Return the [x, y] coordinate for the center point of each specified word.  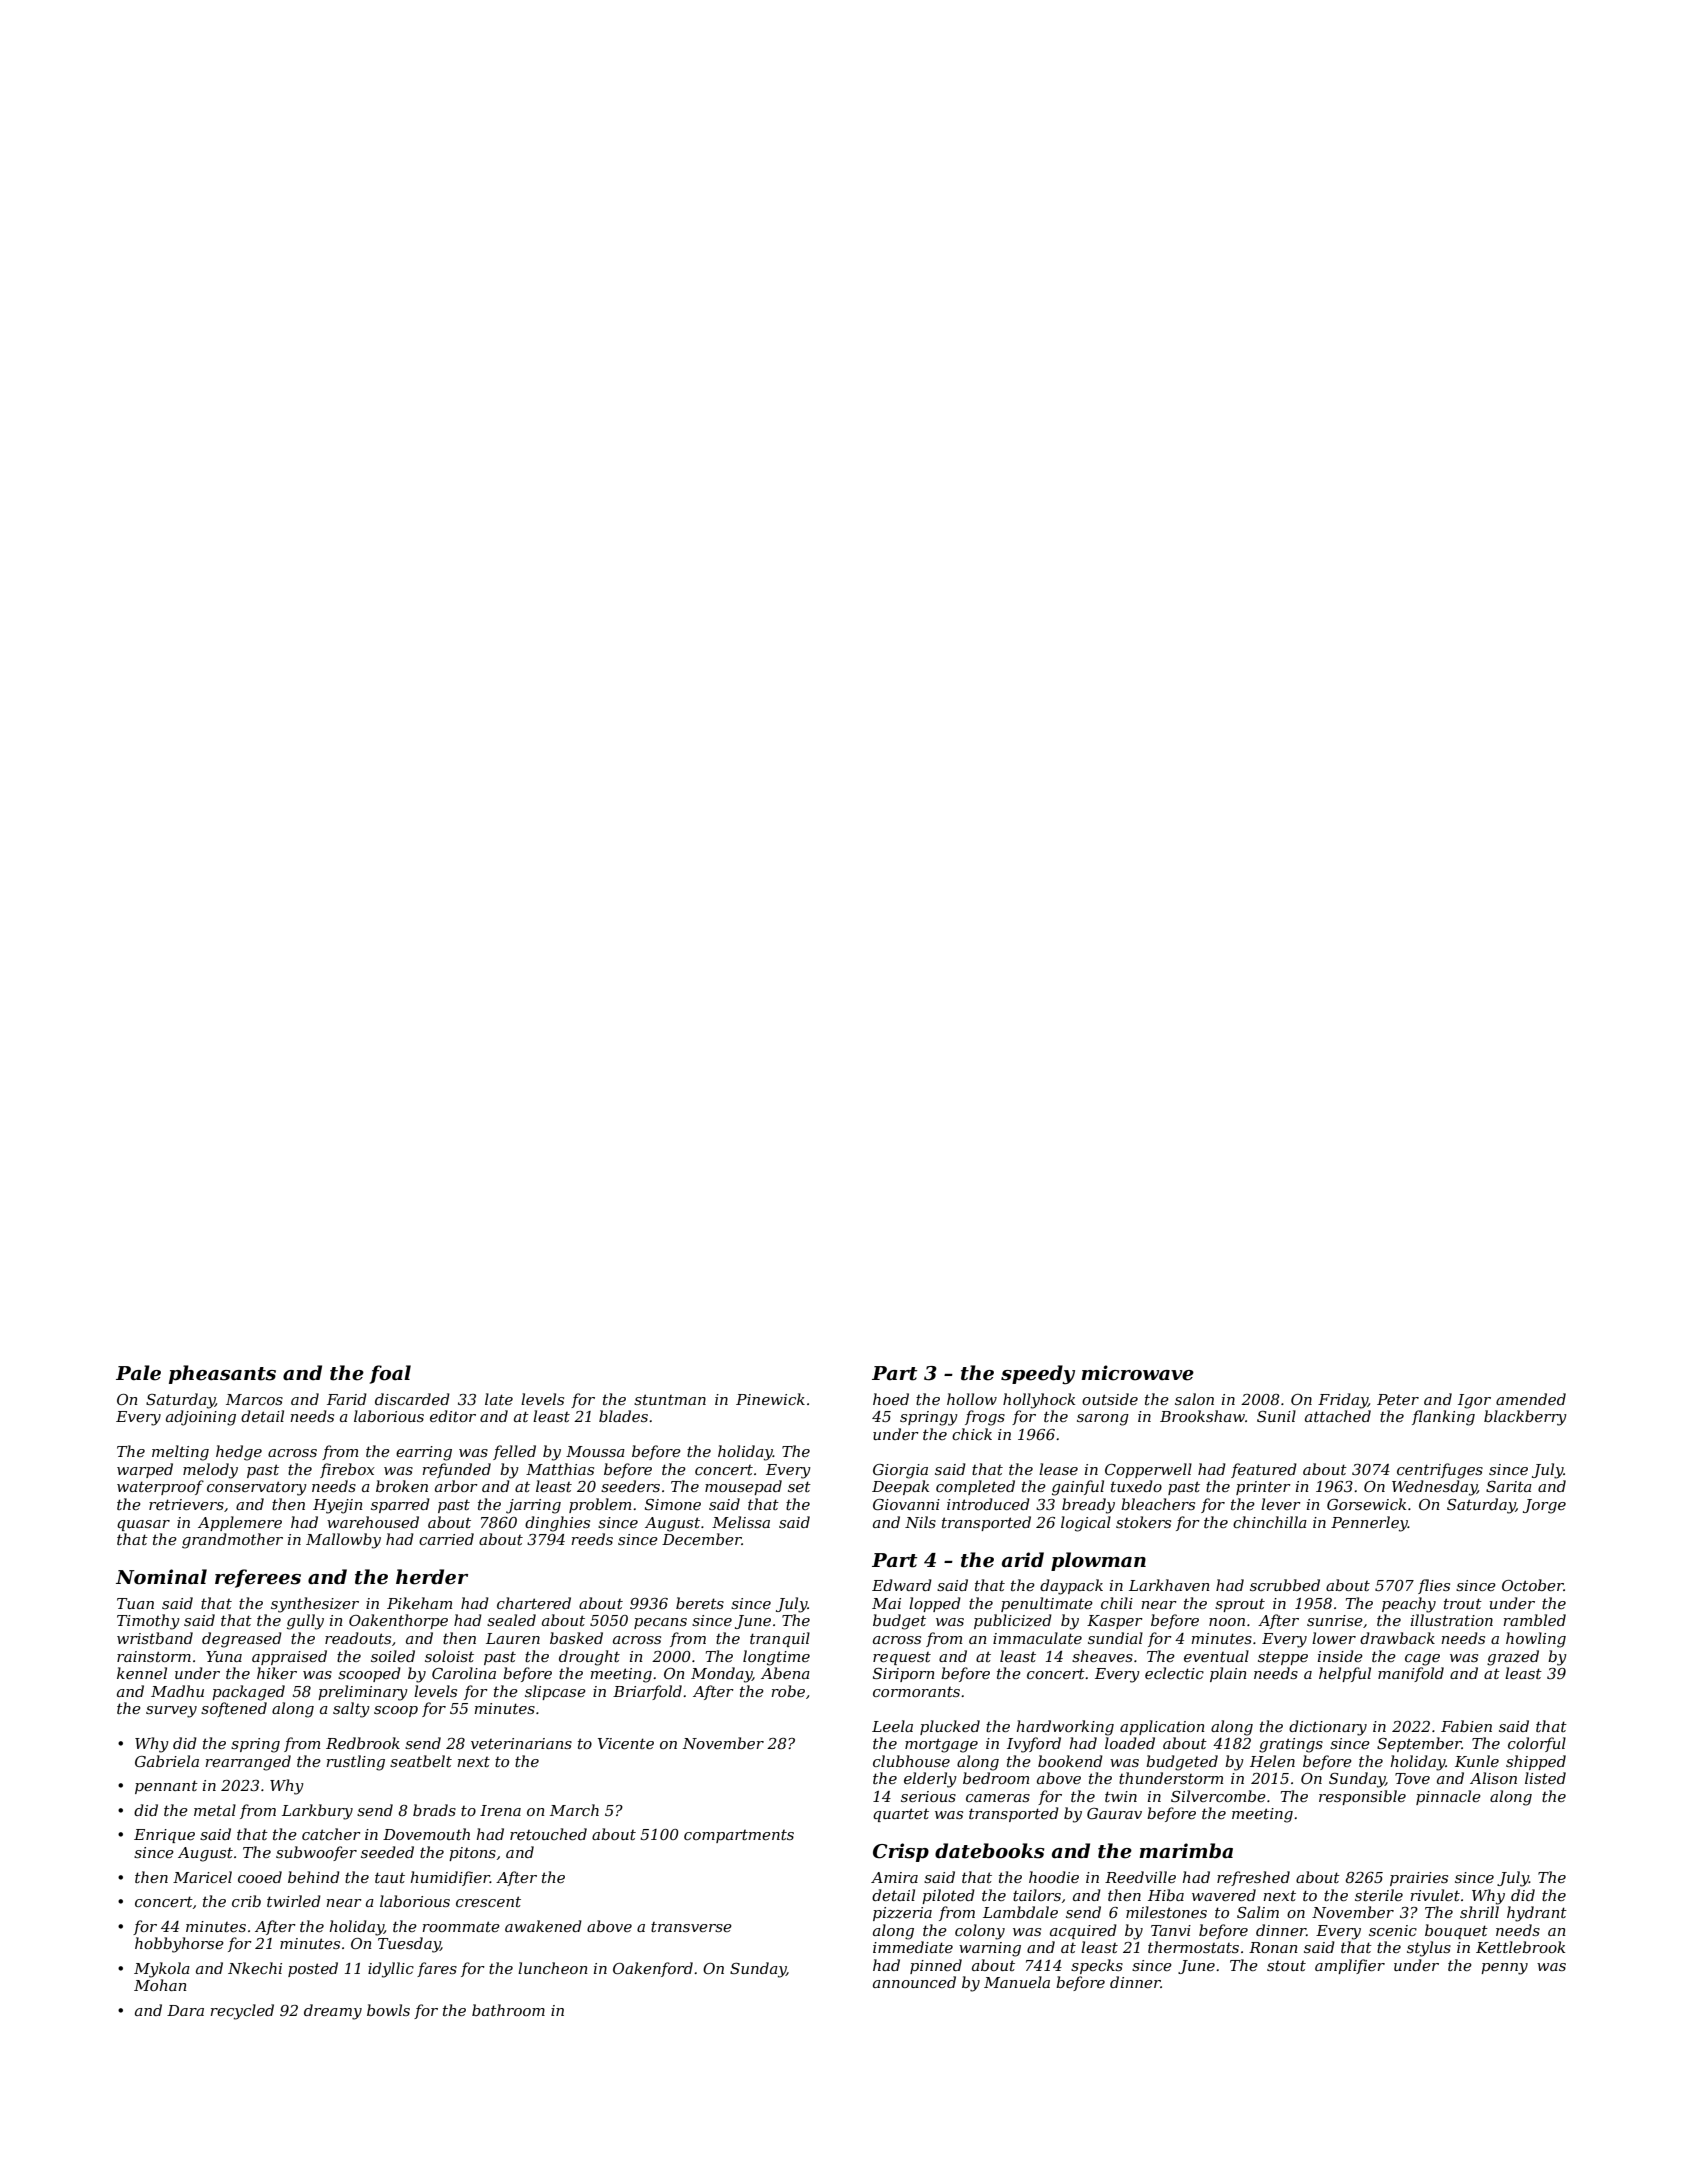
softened [234, 1709]
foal [390, 1374]
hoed [891, 1399]
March [574, 1810]
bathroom [508, 2010]
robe [788, 1691]
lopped [935, 1604]
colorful [1537, 1744]
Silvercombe [1218, 1796]
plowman [1098, 1561]
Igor [1474, 1401]
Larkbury [317, 1812]
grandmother [232, 1541]
